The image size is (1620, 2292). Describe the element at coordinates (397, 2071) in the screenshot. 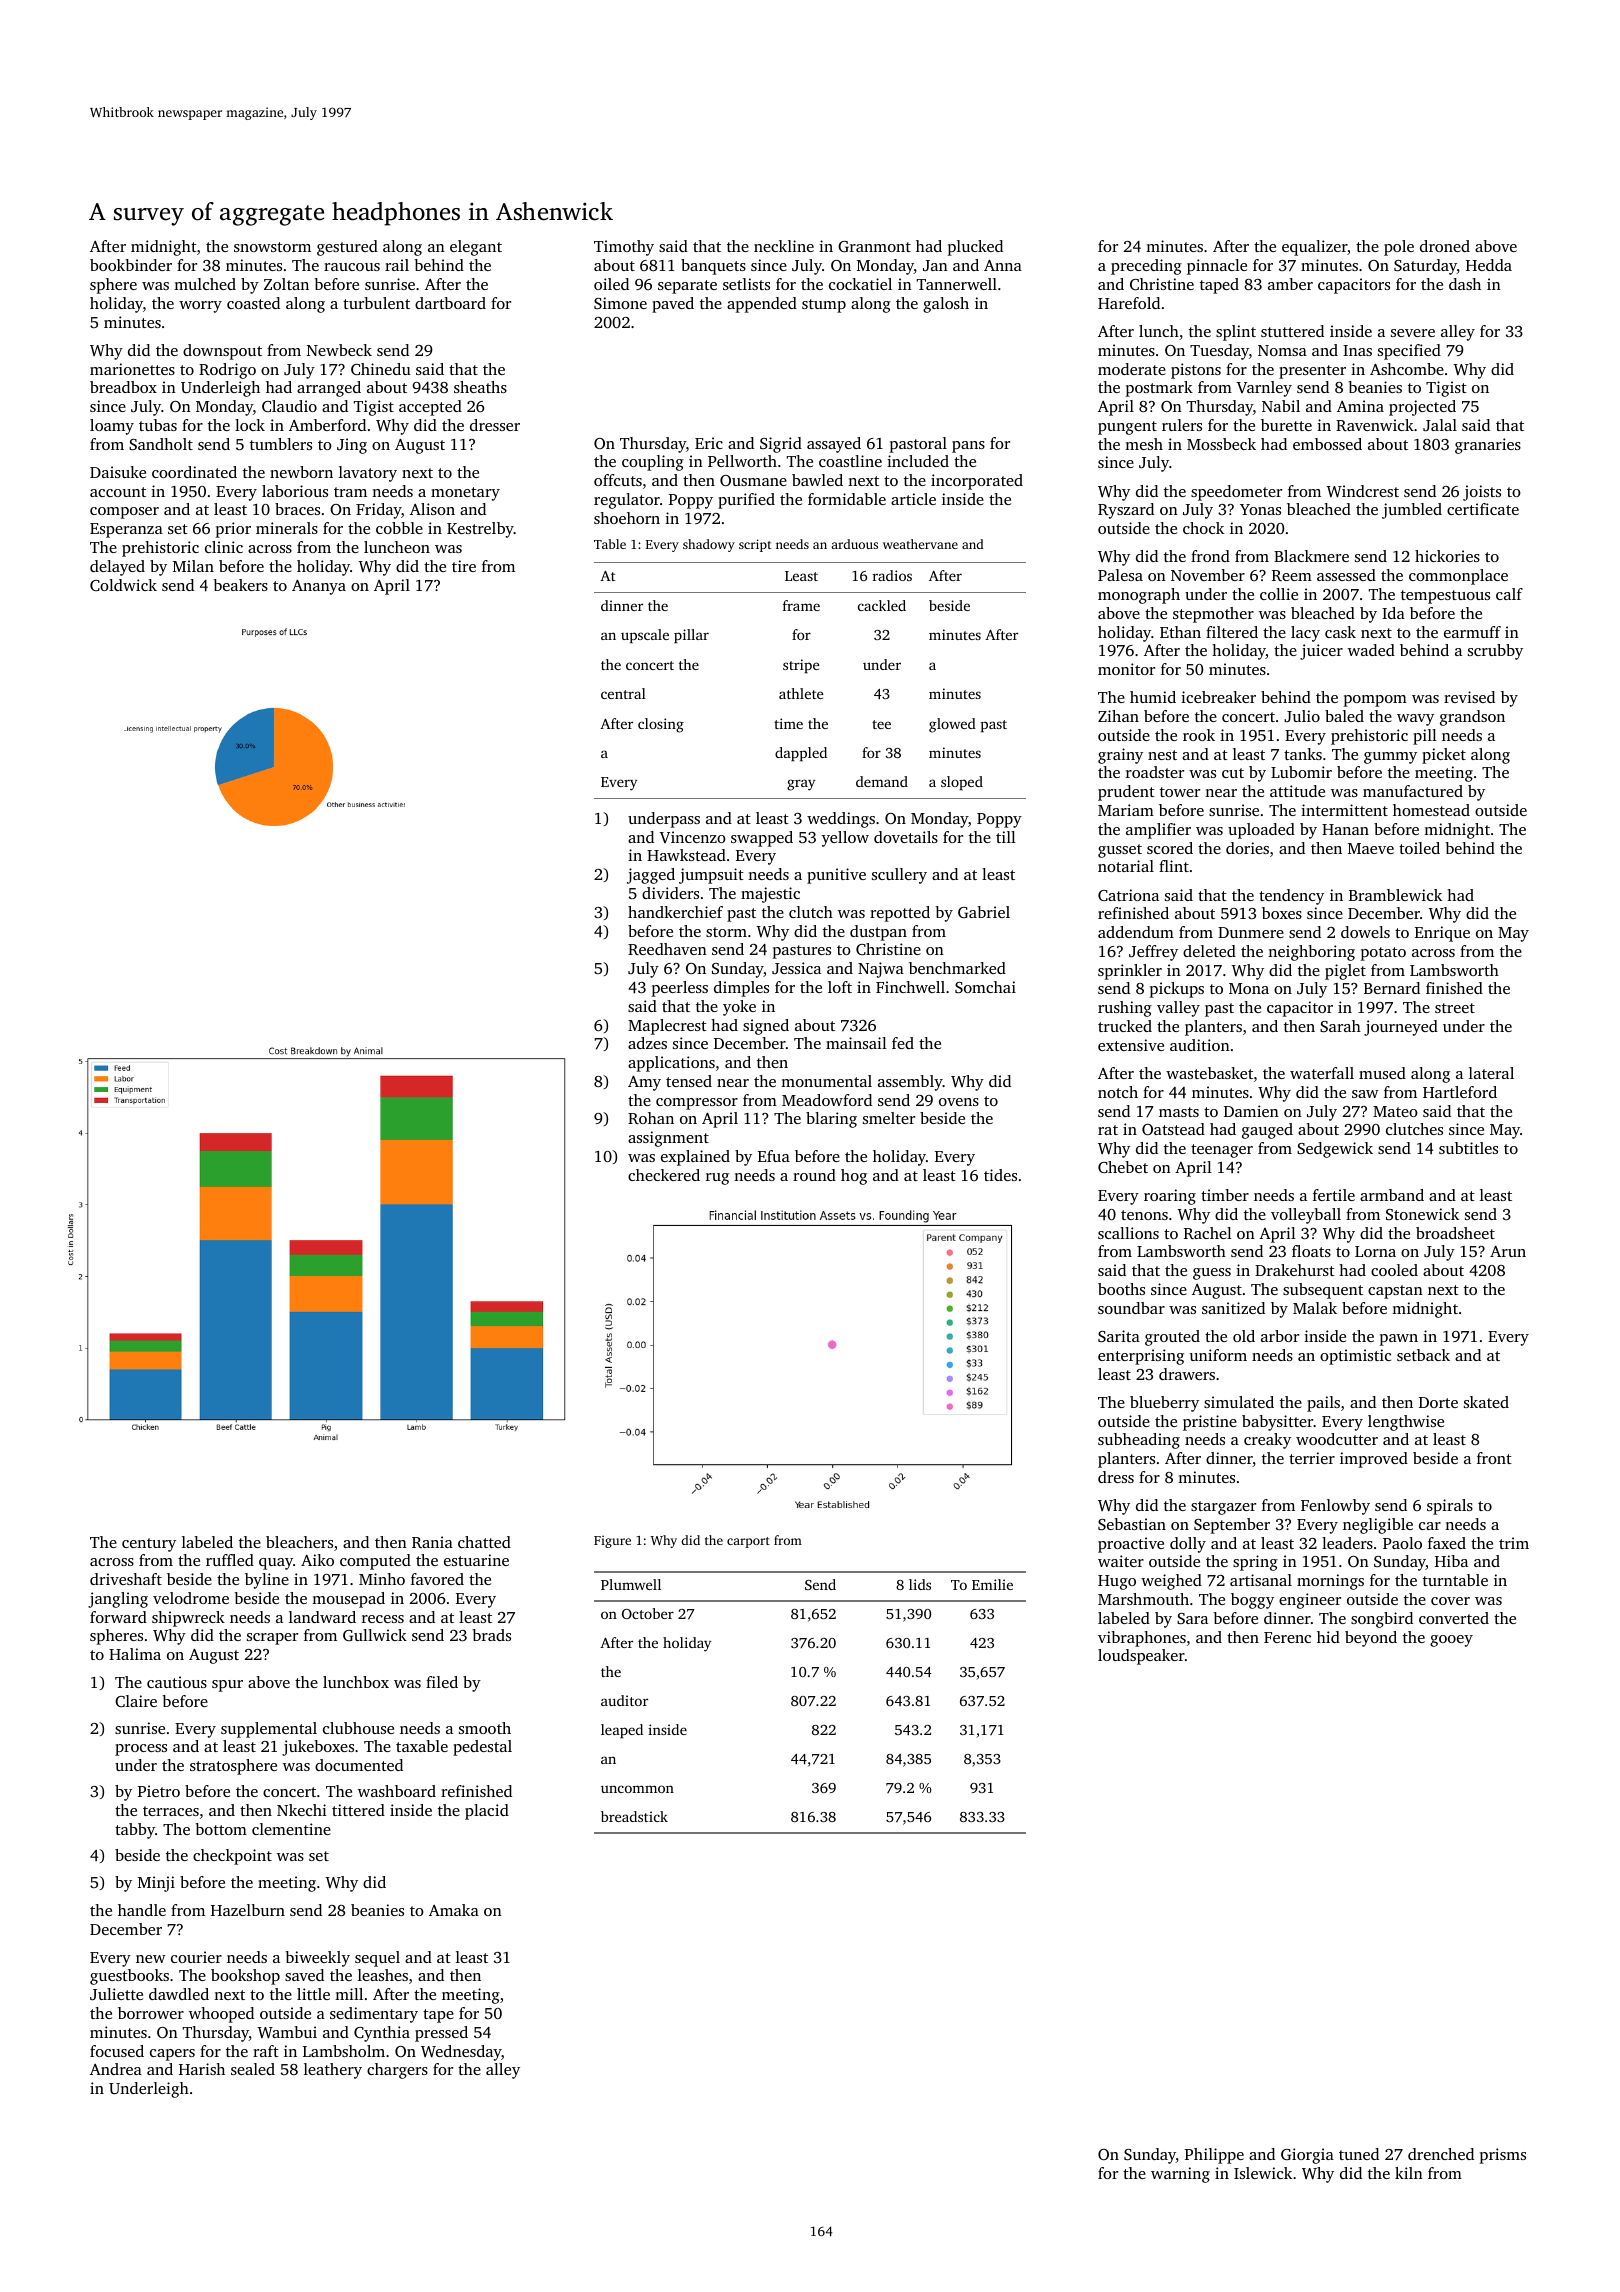

I see `chargers` at that location.
